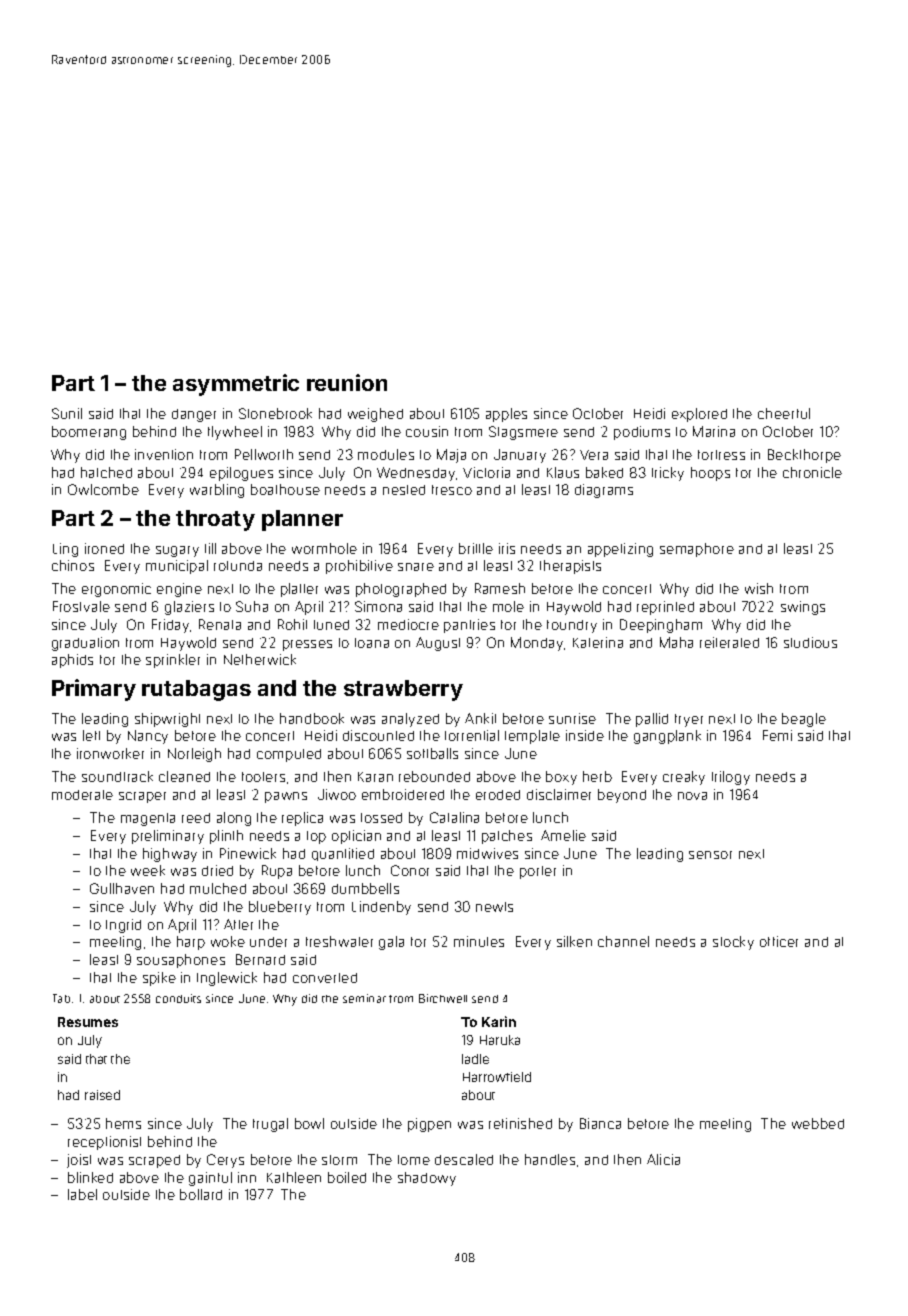  Describe the element at coordinates (604, 491) in the screenshot. I see `diagrams` at that location.
